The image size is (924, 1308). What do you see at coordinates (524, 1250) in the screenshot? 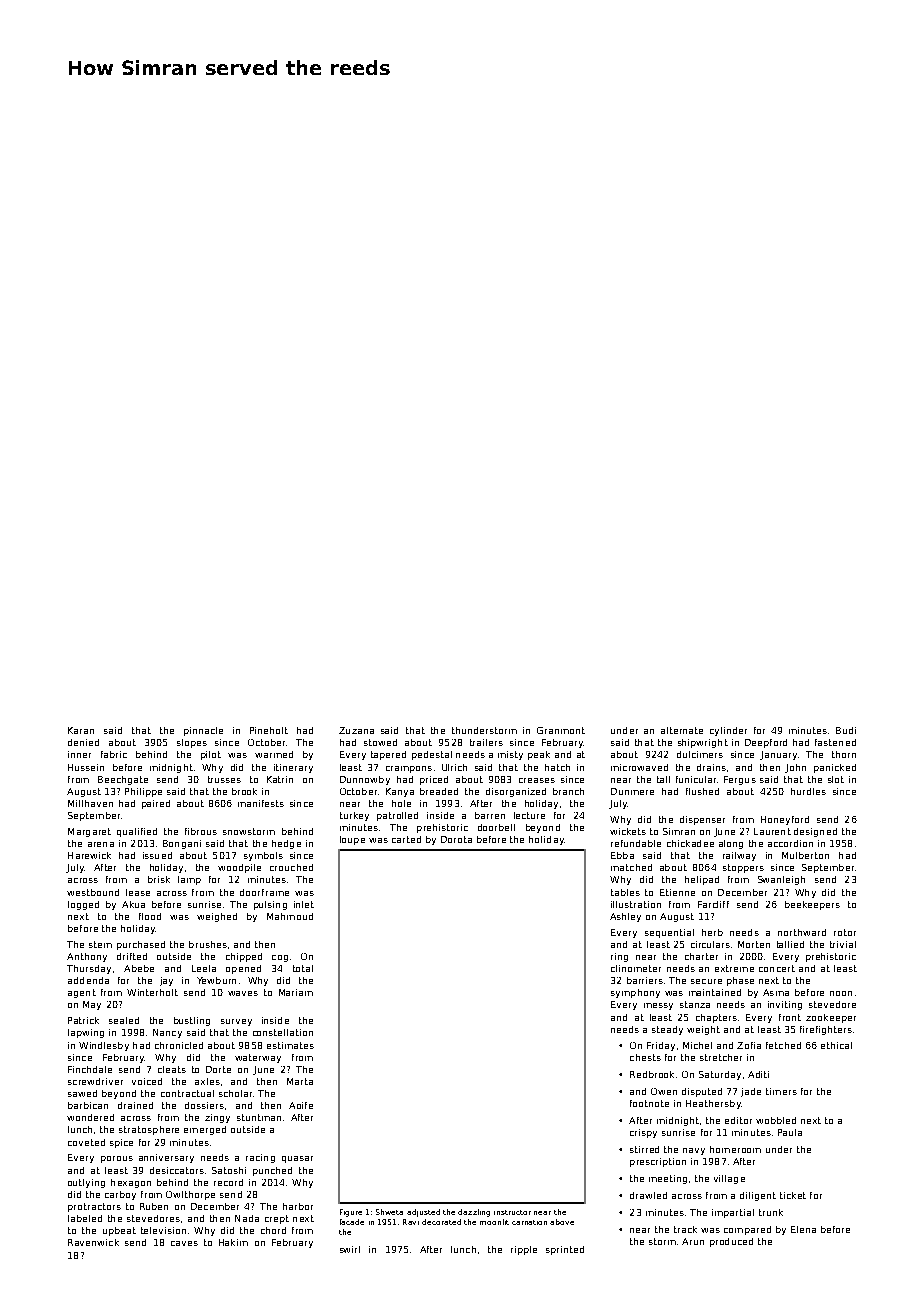
I see `ripple` at bounding box center [524, 1250].
